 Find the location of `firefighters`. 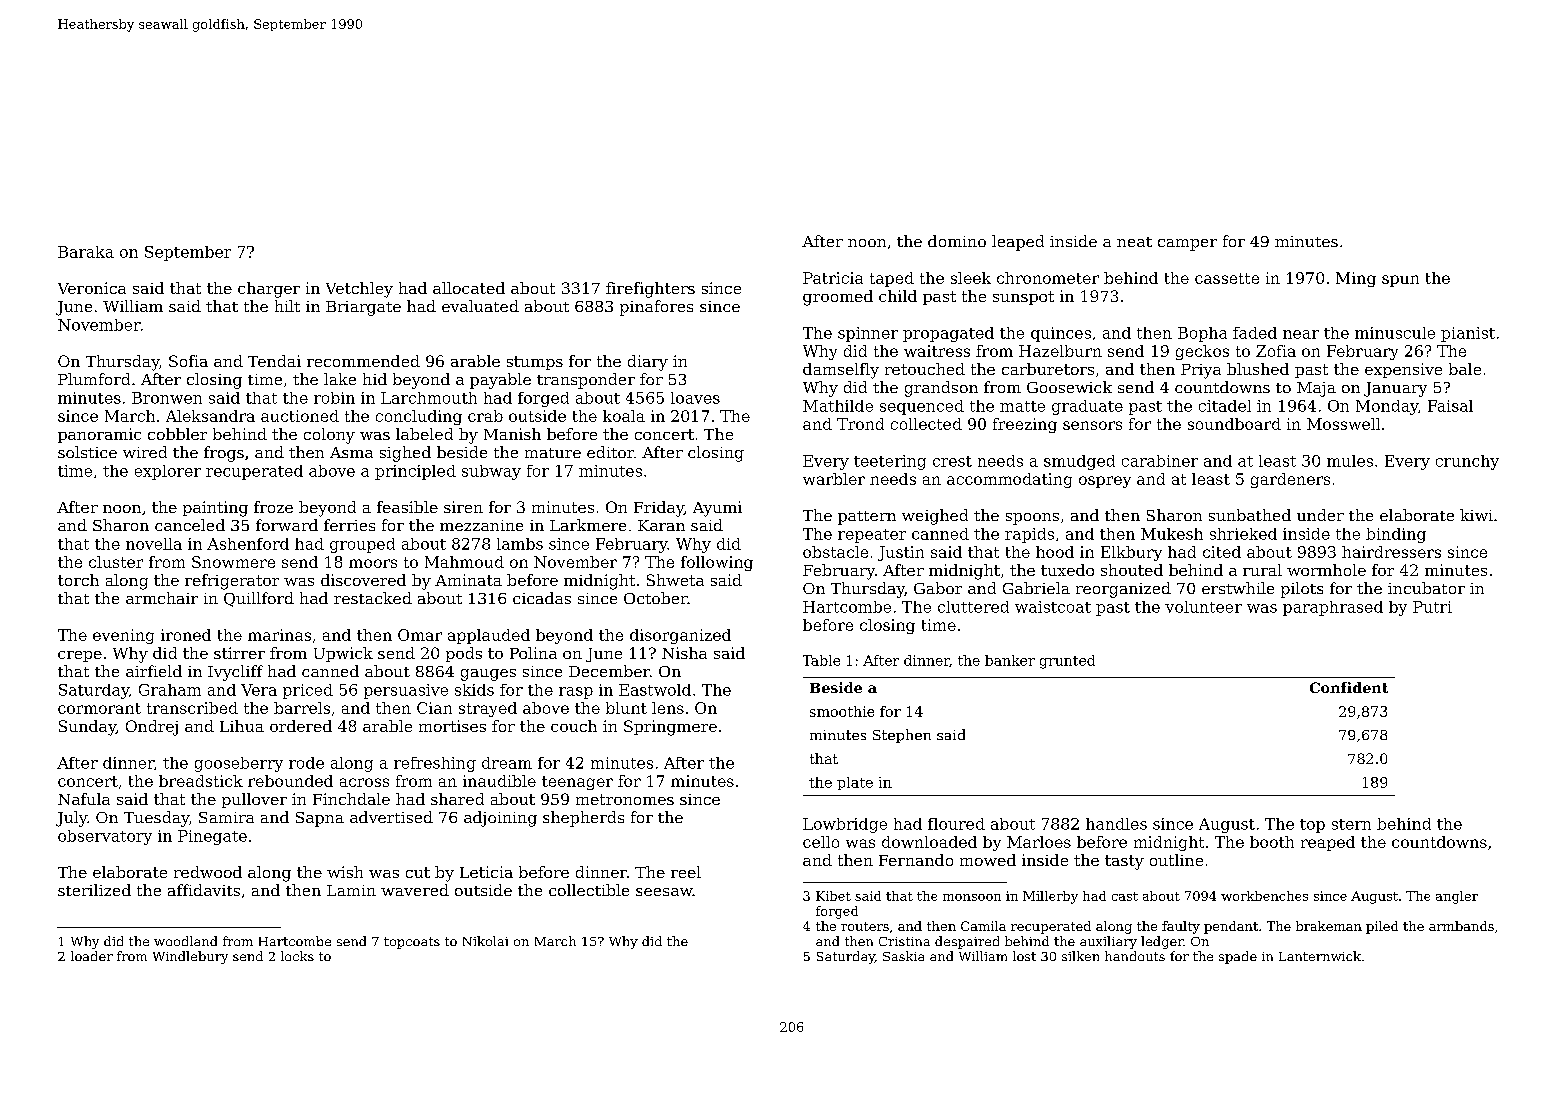

firefighters is located at coordinates (650, 290).
